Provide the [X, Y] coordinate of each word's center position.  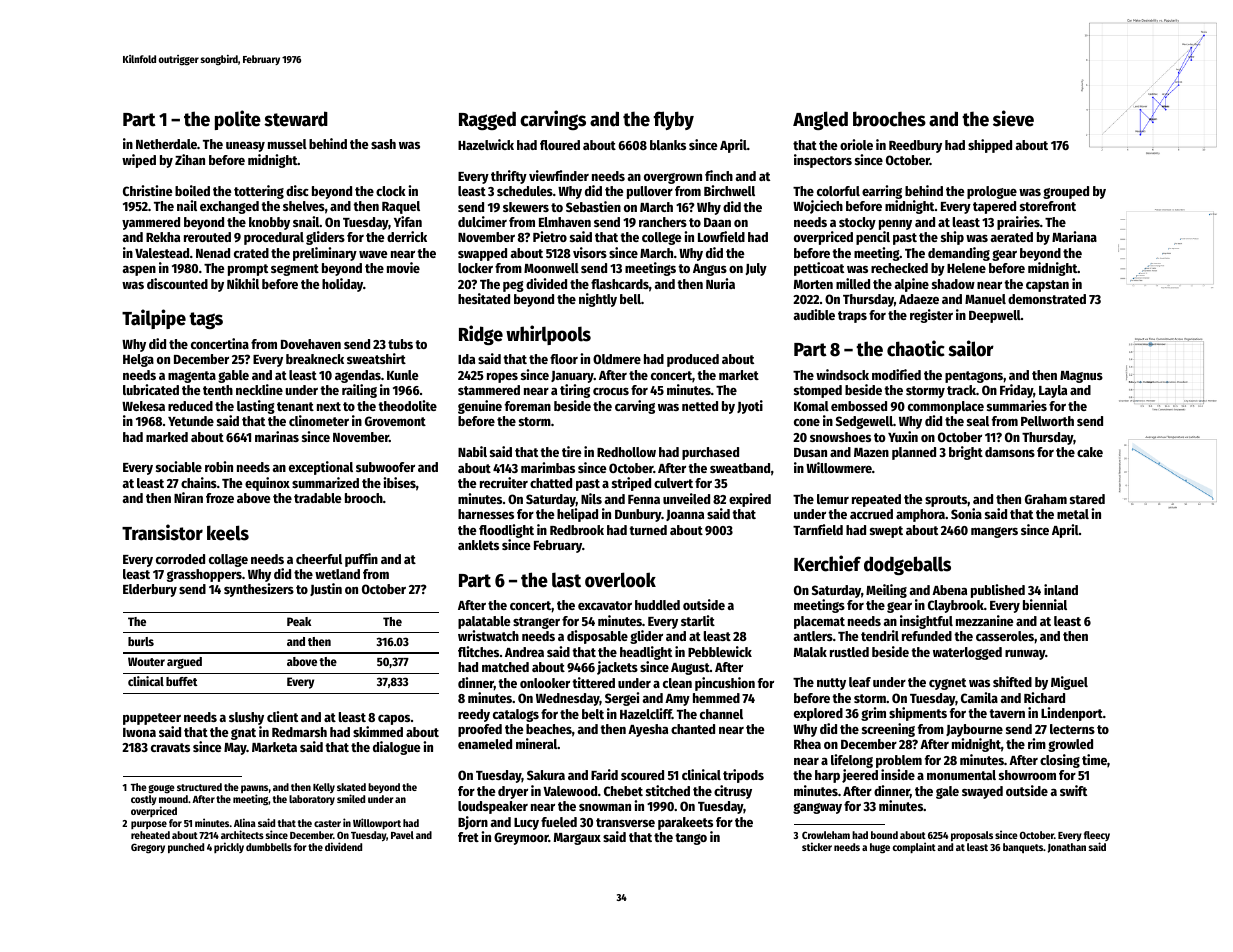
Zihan [190, 159]
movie [403, 267]
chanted [693, 729]
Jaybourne [974, 730]
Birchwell [729, 190]
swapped [482, 254]
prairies [1018, 223]
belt [593, 714]
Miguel [1069, 683]
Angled [820, 120]
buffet [182, 681]
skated [351, 787]
